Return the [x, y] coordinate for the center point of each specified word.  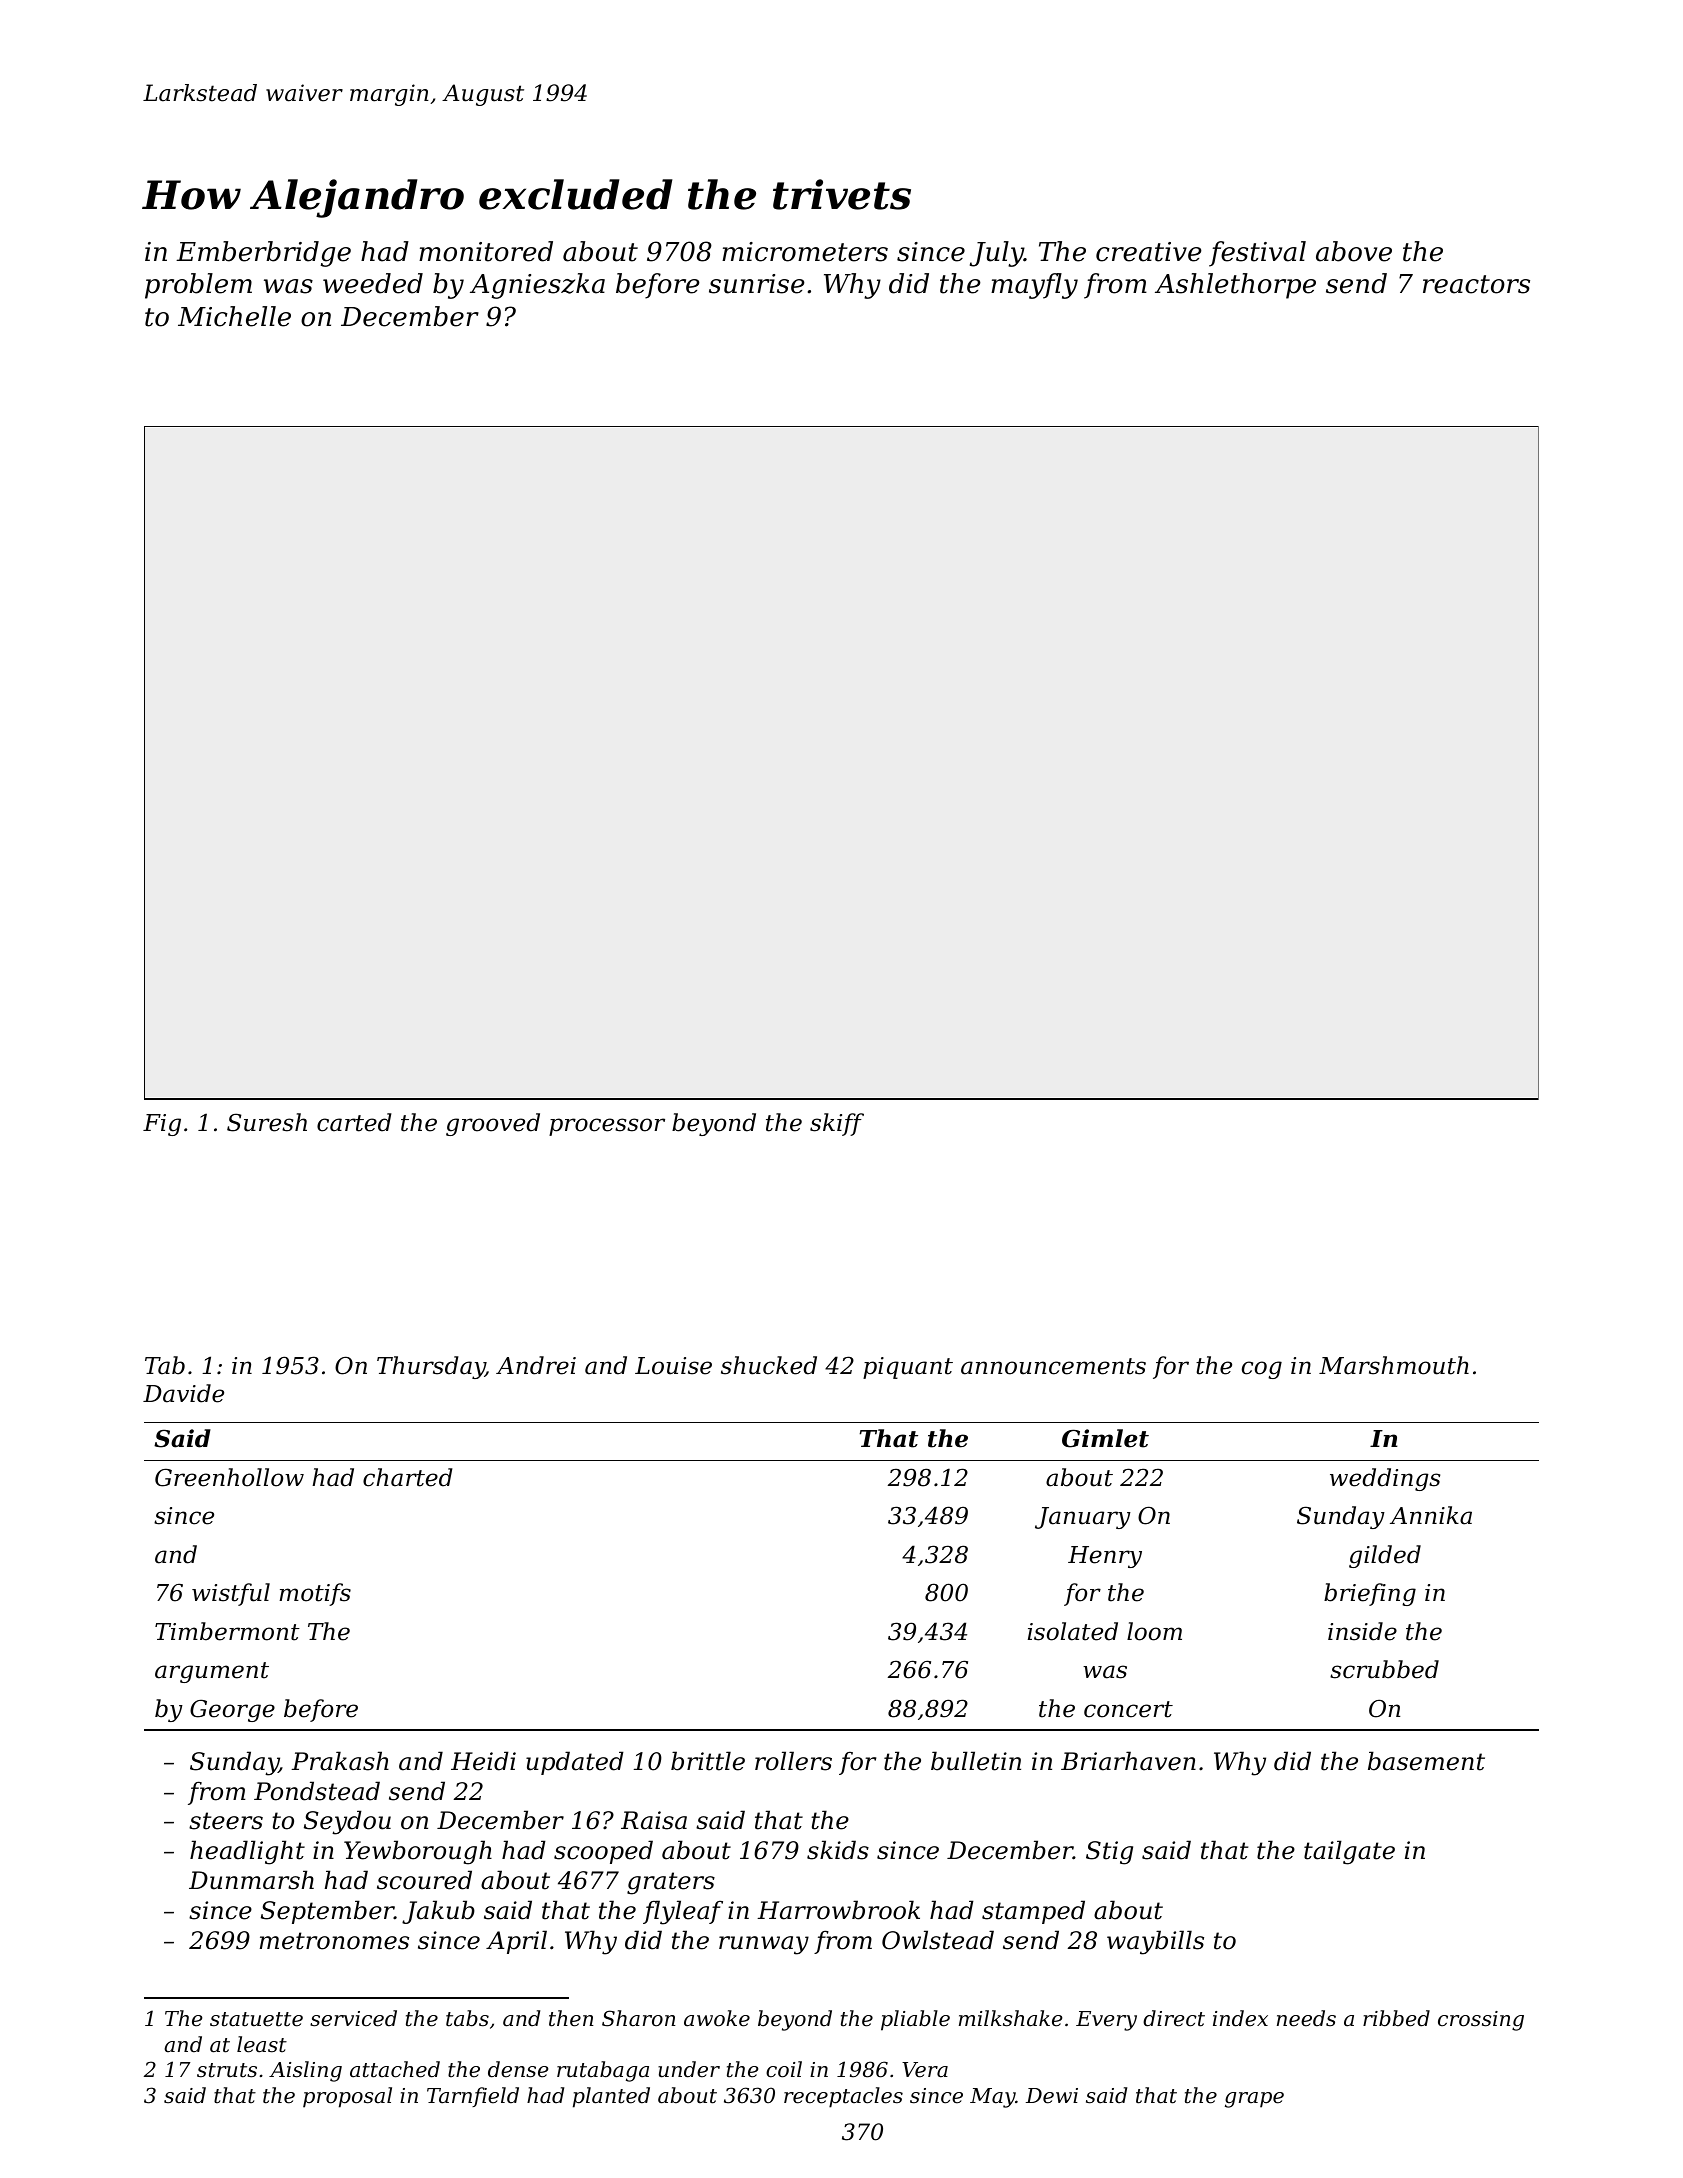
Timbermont [227, 1631]
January [1083, 1518]
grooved [493, 1124]
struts [227, 2070]
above [1354, 251]
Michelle [234, 316]
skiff [837, 1124]
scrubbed [1384, 1669]
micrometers [805, 252]
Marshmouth [1394, 1365]
